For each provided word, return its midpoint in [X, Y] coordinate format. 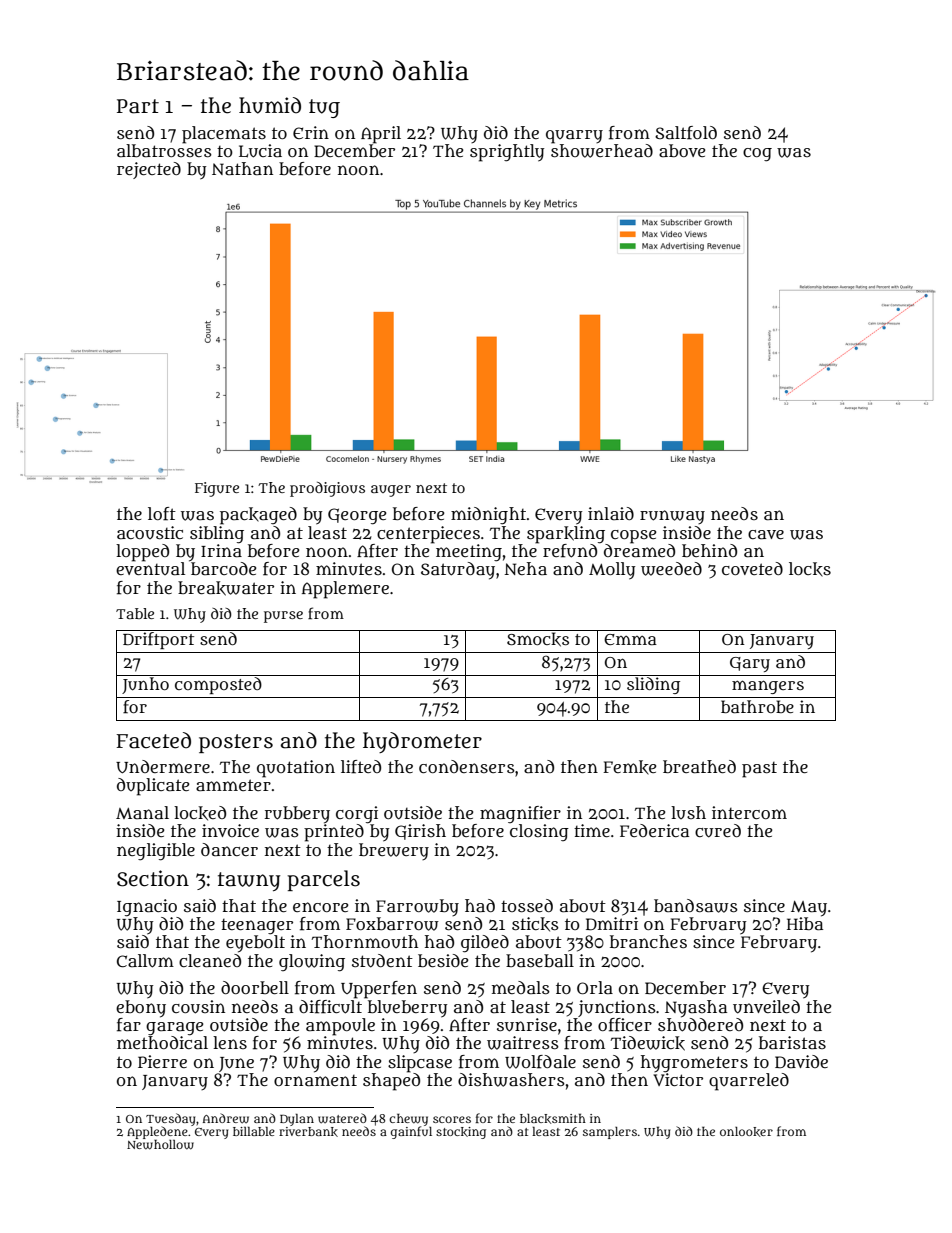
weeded [671, 569]
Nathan [242, 169]
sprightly [507, 153]
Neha [525, 568]
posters [236, 743]
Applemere [345, 590]
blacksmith [553, 1119]
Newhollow [160, 1144]
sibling [217, 534]
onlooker [746, 1132]
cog [757, 155]
